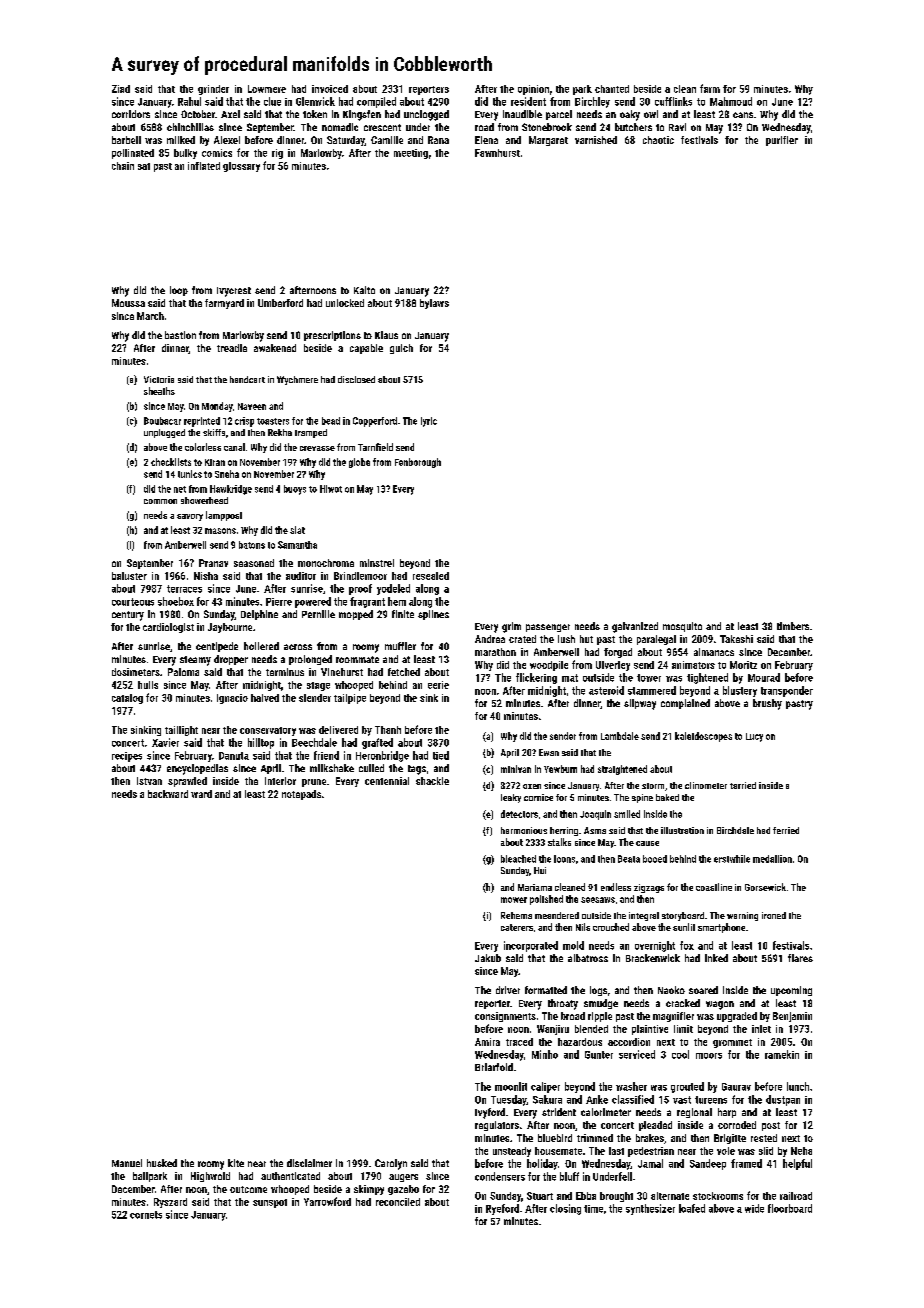  Describe the element at coordinates (388, 730) in the document. I see `Thanh` at that location.
